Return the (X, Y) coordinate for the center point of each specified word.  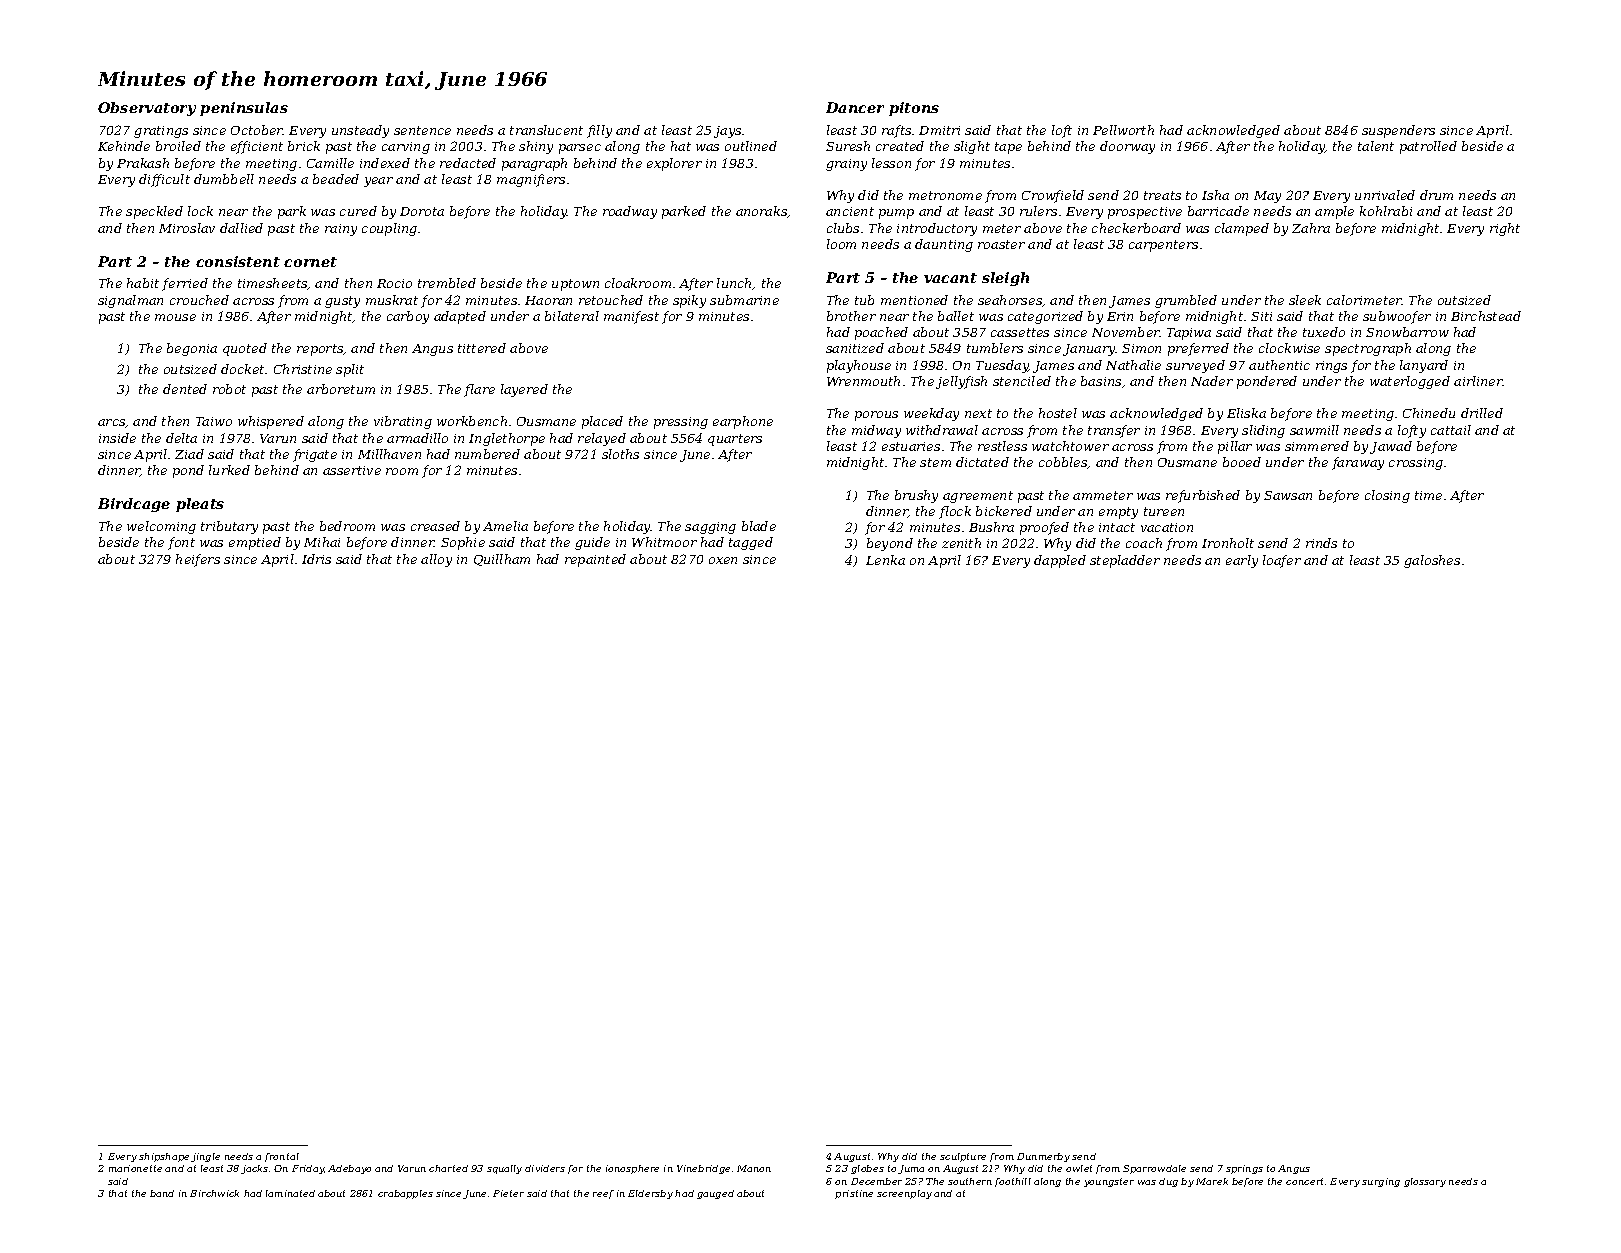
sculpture (963, 1157)
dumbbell (224, 179)
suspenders (1398, 131)
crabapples (405, 1194)
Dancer (855, 107)
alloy (436, 560)
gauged (715, 1194)
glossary (1425, 1182)
